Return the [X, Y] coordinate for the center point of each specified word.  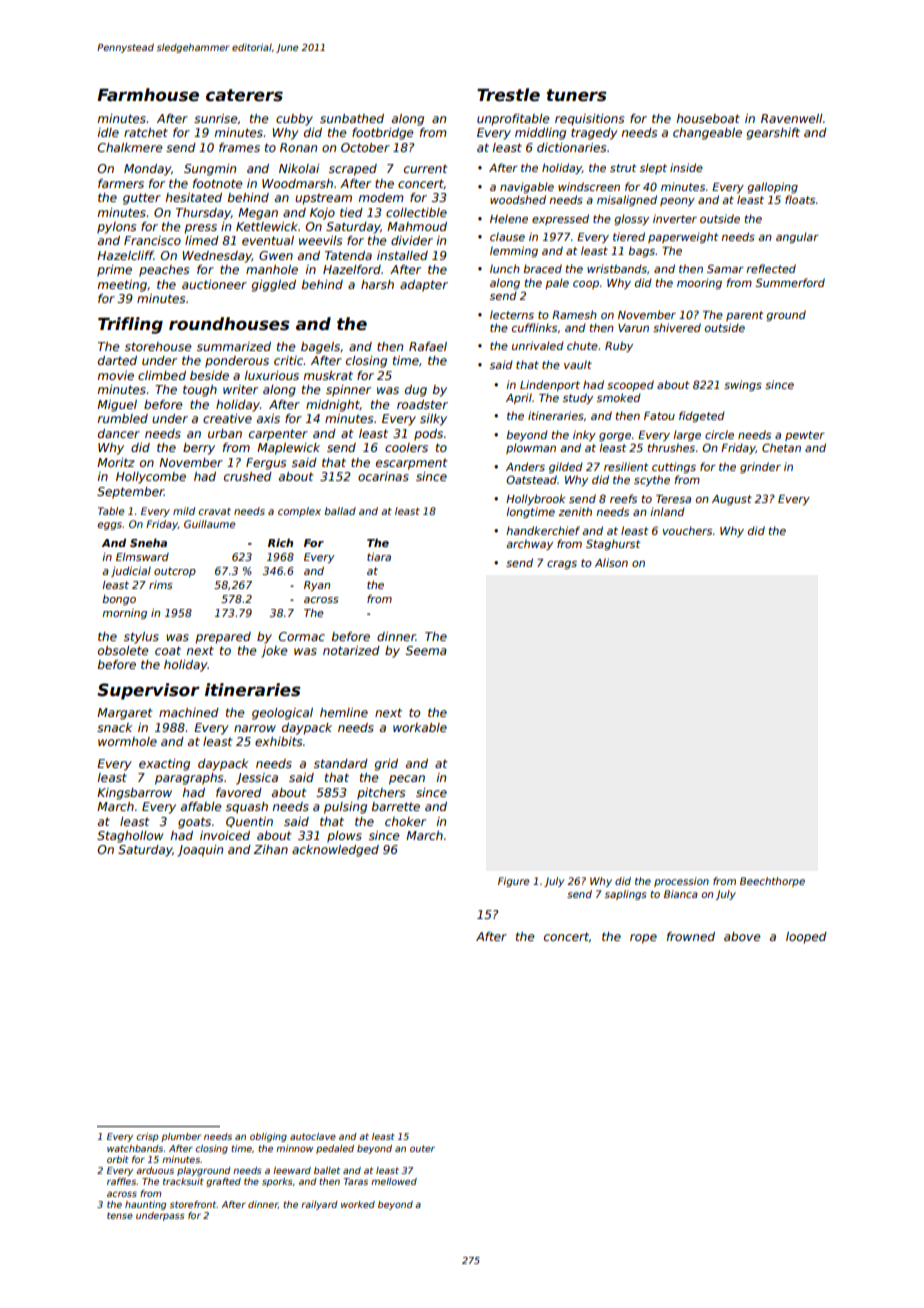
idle [108, 132]
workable [420, 727]
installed [402, 255]
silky [433, 420]
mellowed [394, 1181]
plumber [181, 1137]
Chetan [781, 447]
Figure [513, 882]
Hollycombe [151, 478]
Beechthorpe [772, 882]
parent [745, 316]
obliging [268, 1137]
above [742, 936]
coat [168, 650]
